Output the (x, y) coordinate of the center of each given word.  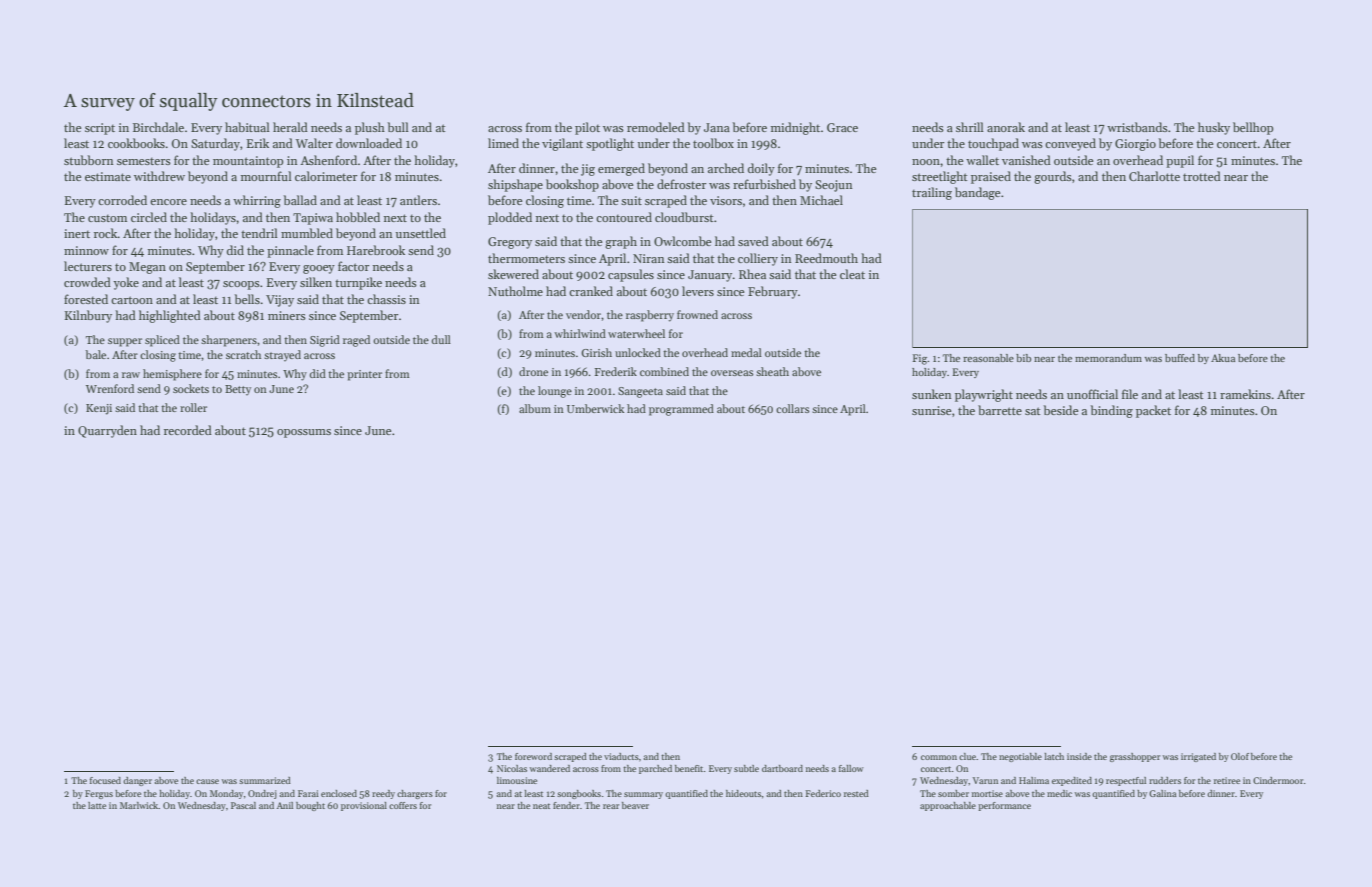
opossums (304, 433)
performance (1004, 806)
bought (310, 806)
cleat (852, 274)
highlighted (170, 316)
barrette (1000, 410)
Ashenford (328, 160)
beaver (635, 805)
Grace (842, 127)
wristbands (1137, 127)
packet (1153, 411)
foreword (533, 756)
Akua (1223, 358)
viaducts (621, 756)
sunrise (932, 410)
